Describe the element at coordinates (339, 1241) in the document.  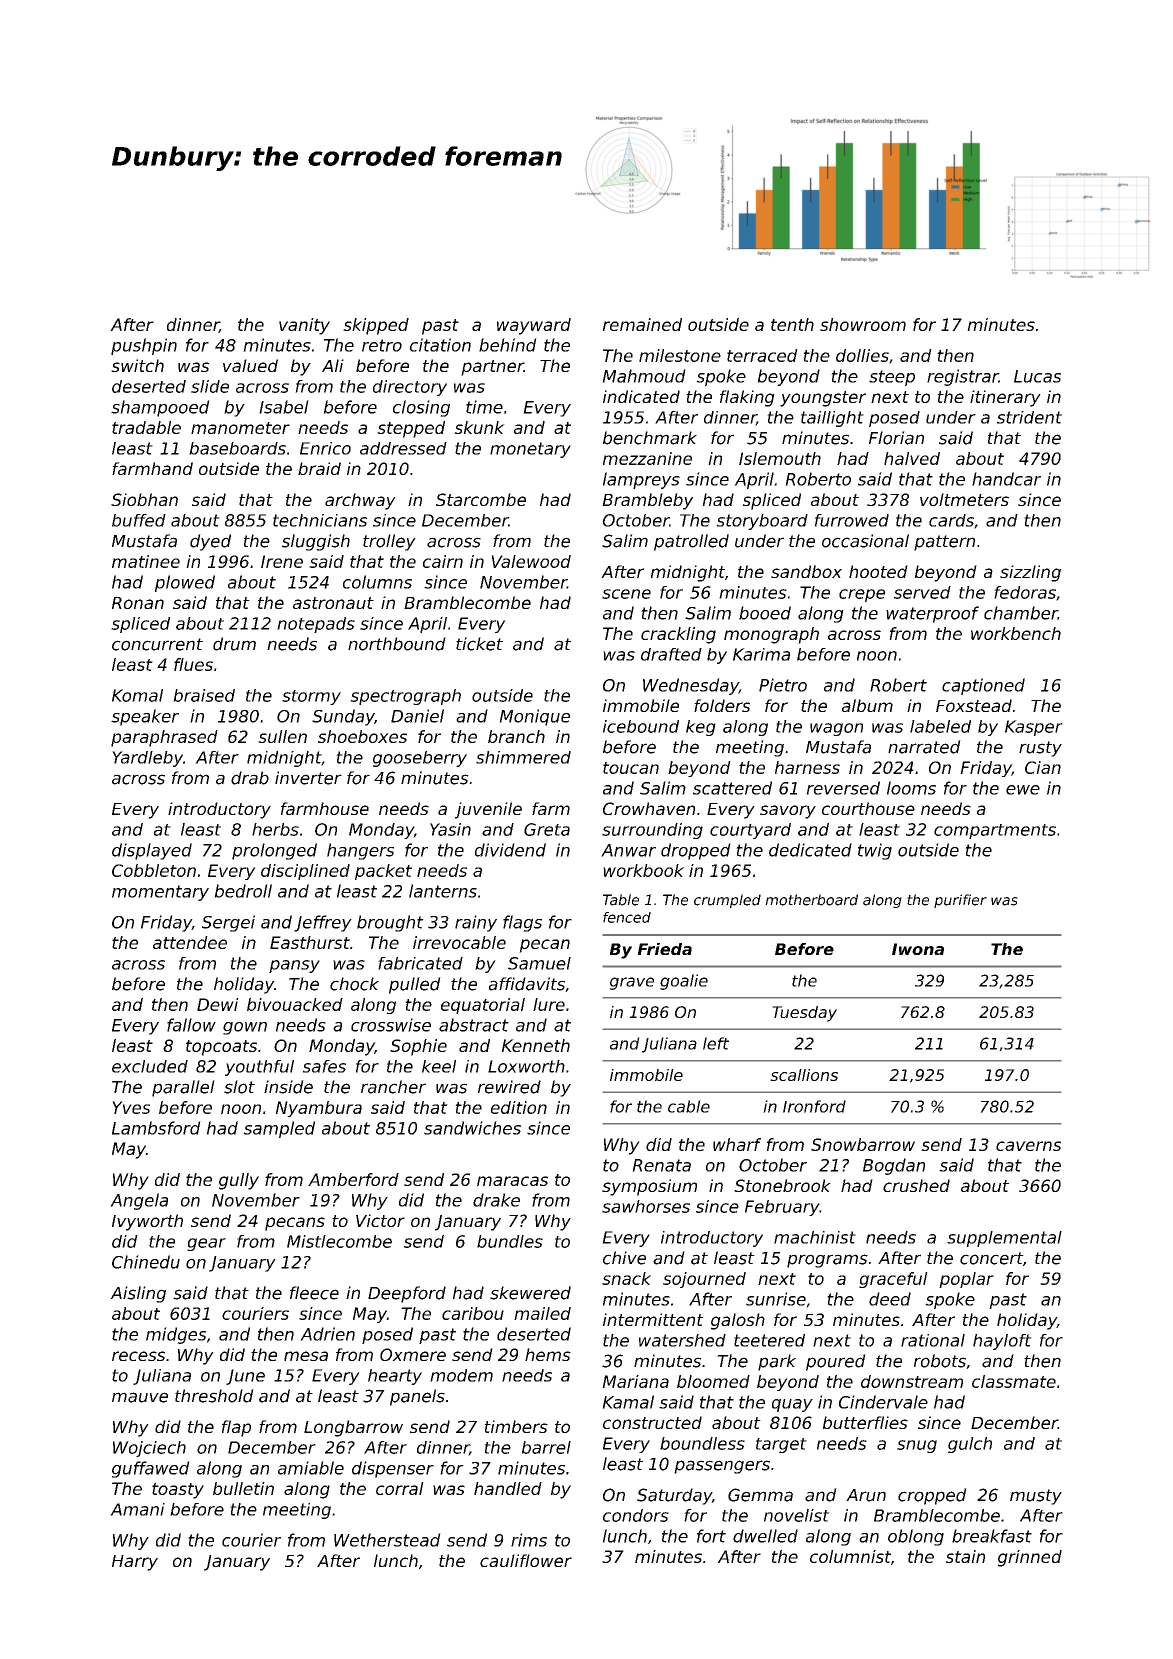
I see `Mistlecombe` at that location.
